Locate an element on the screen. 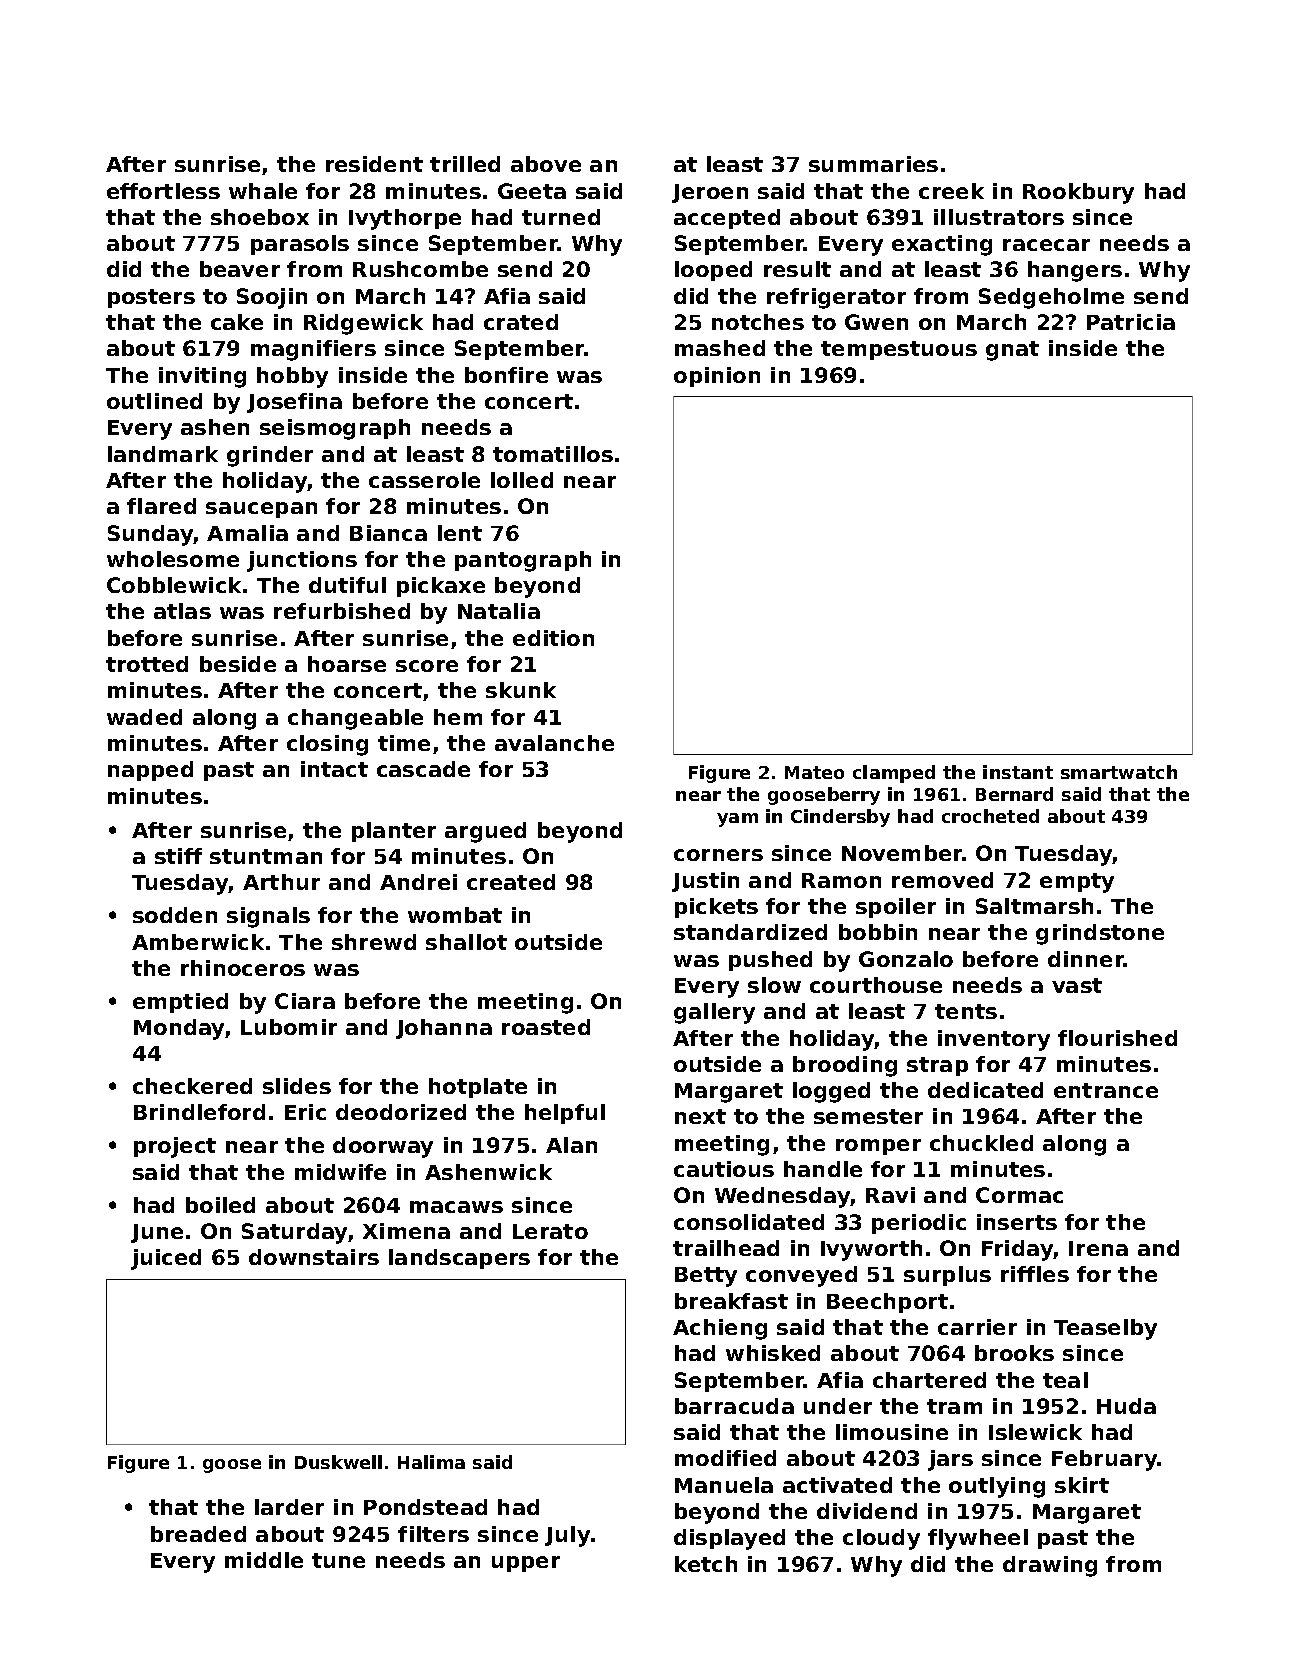 The image size is (1299, 1680). Rookbury is located at coordinates (1078, 193).
